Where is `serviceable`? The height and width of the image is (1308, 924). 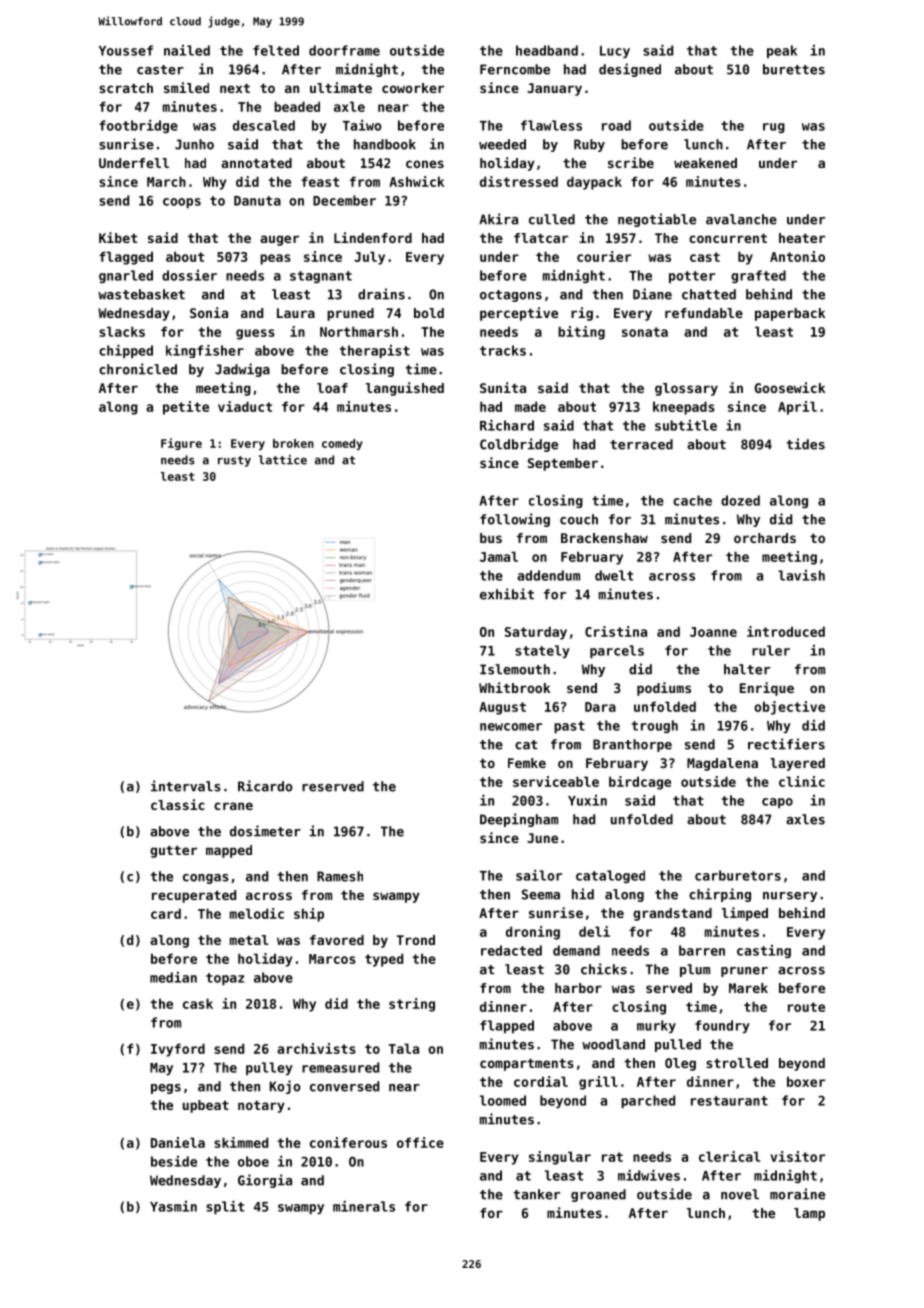
serviceable is located at coordinates (556, 781).
